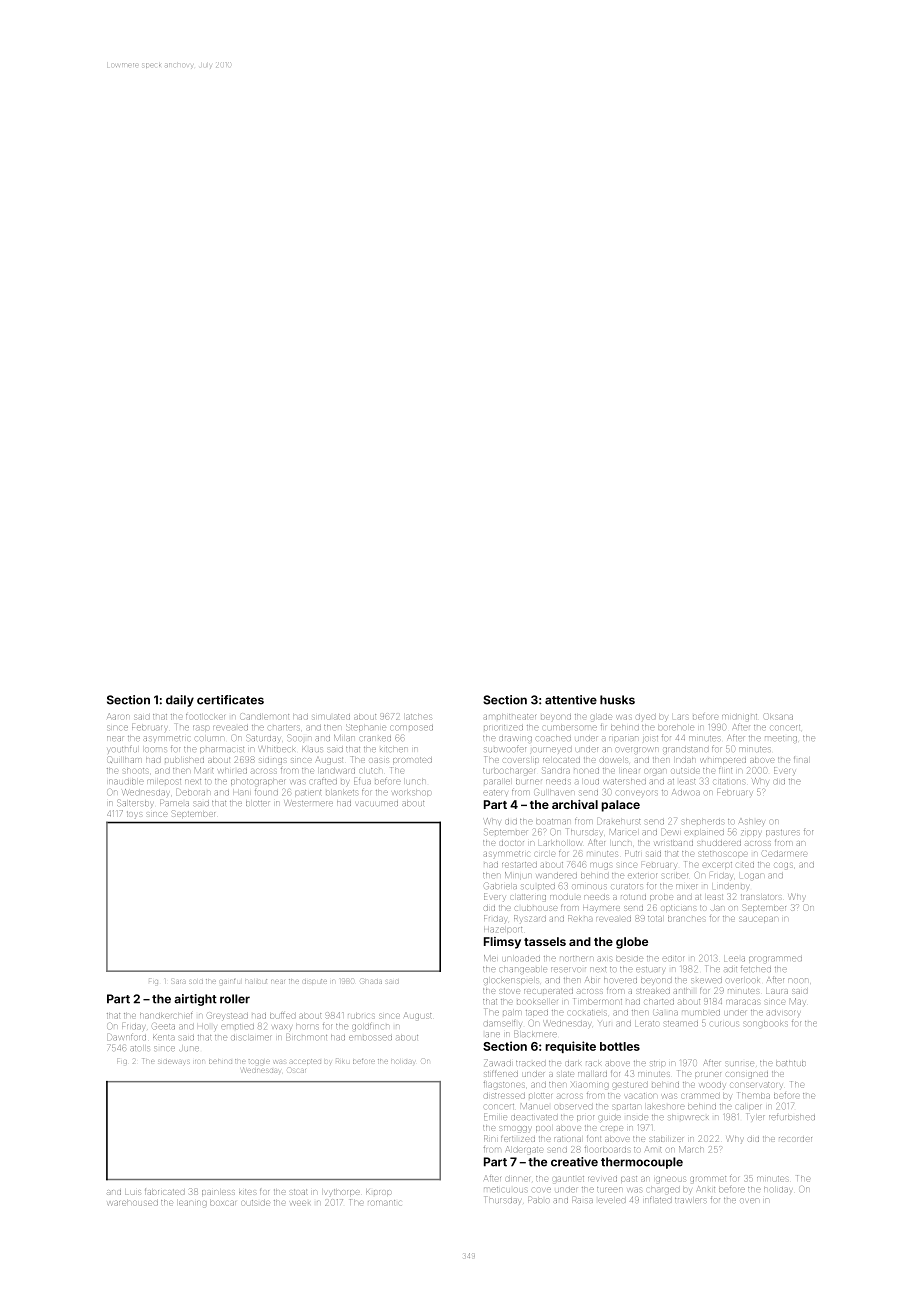 This screenshot has height=1308, width=924. I want to click on bathtub, so click(791, 1063).
